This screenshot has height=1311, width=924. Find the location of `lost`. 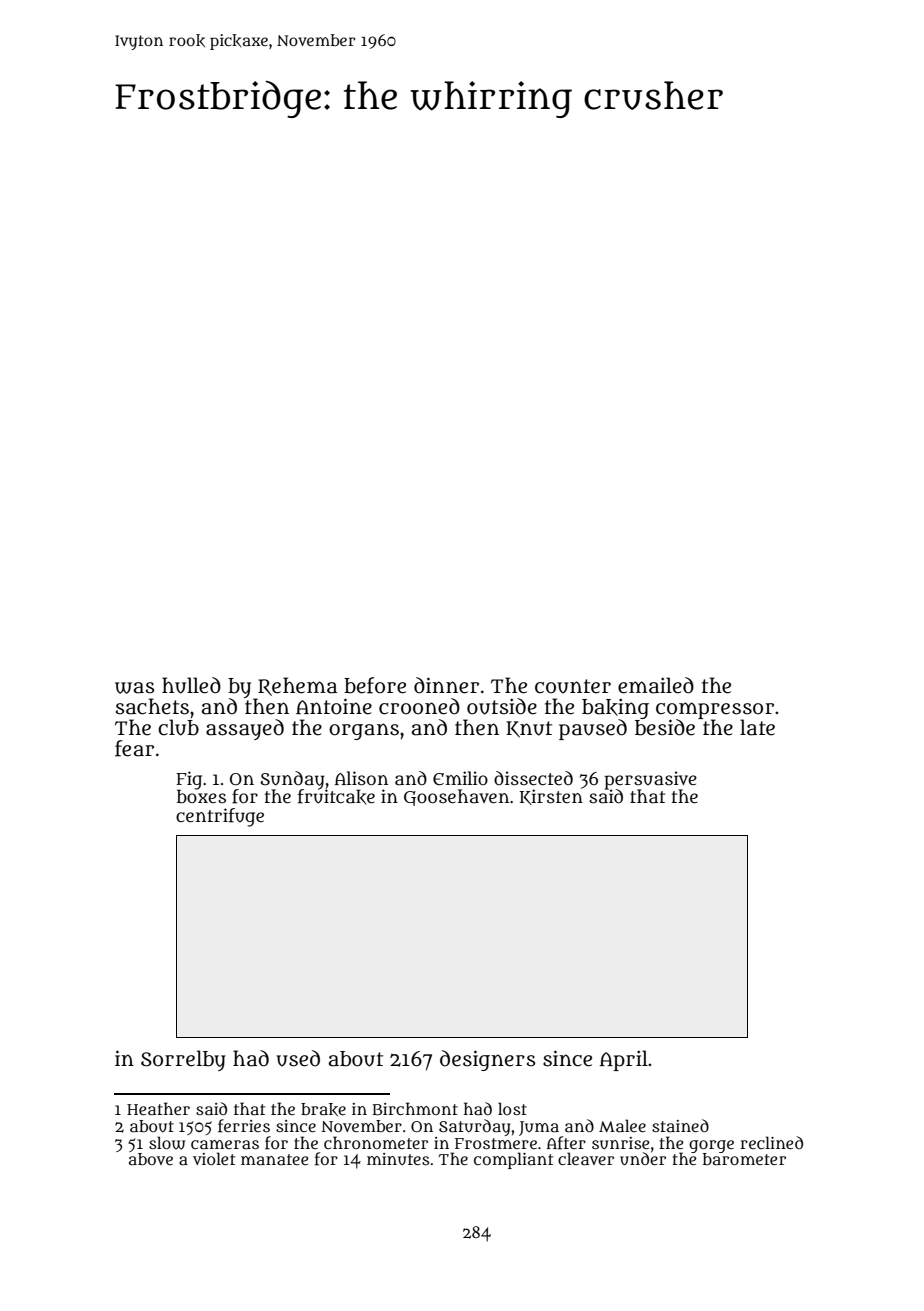

lost is located at coordinates (512, 1108).
